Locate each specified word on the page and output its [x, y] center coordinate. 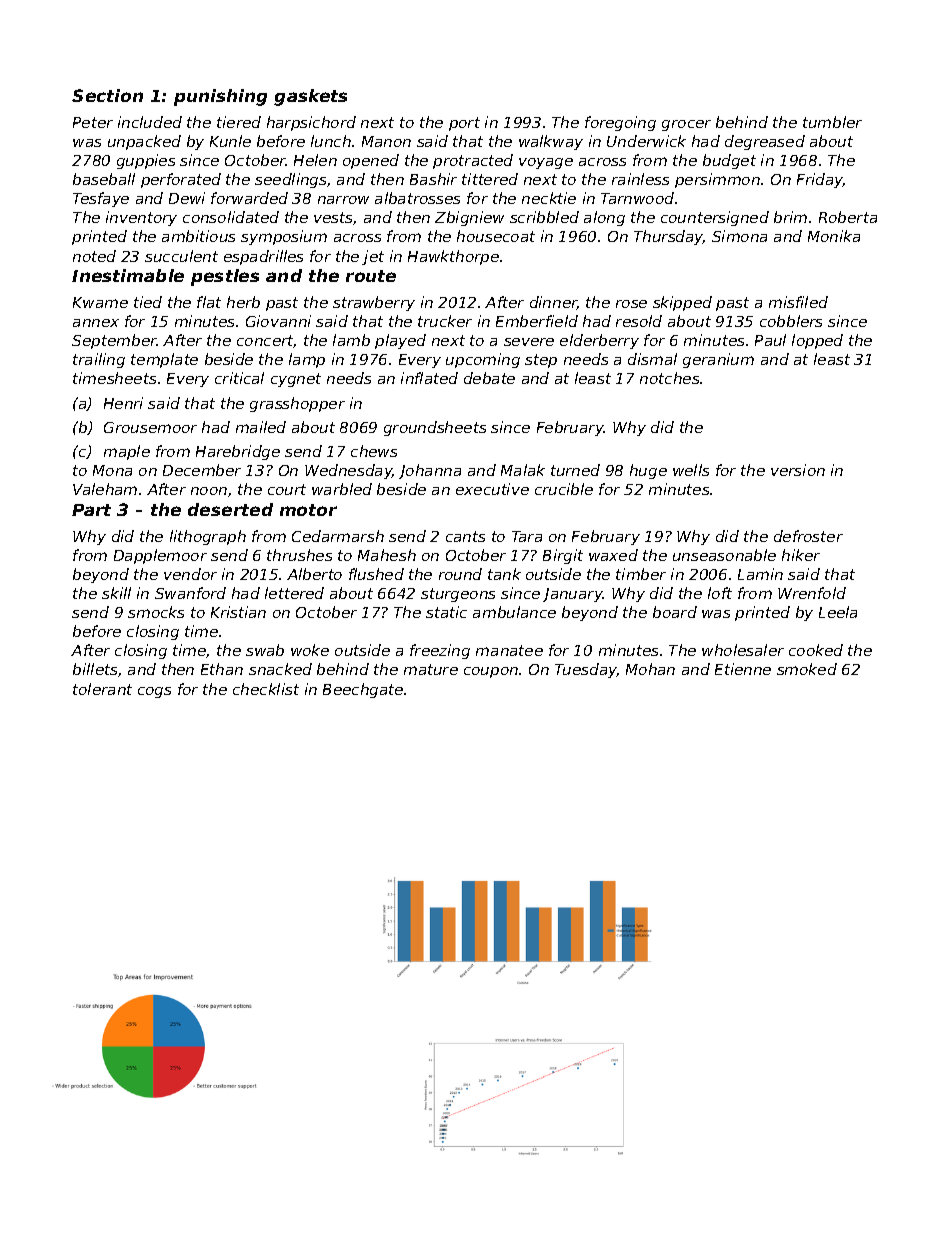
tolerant [102, 689]
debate [489, 378]
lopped [817, 341]
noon [209, 491]
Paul [770, 340]
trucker [445, 321]
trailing [99, 360]
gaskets [310, 97]
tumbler [832, 122]
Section [107, 95]
